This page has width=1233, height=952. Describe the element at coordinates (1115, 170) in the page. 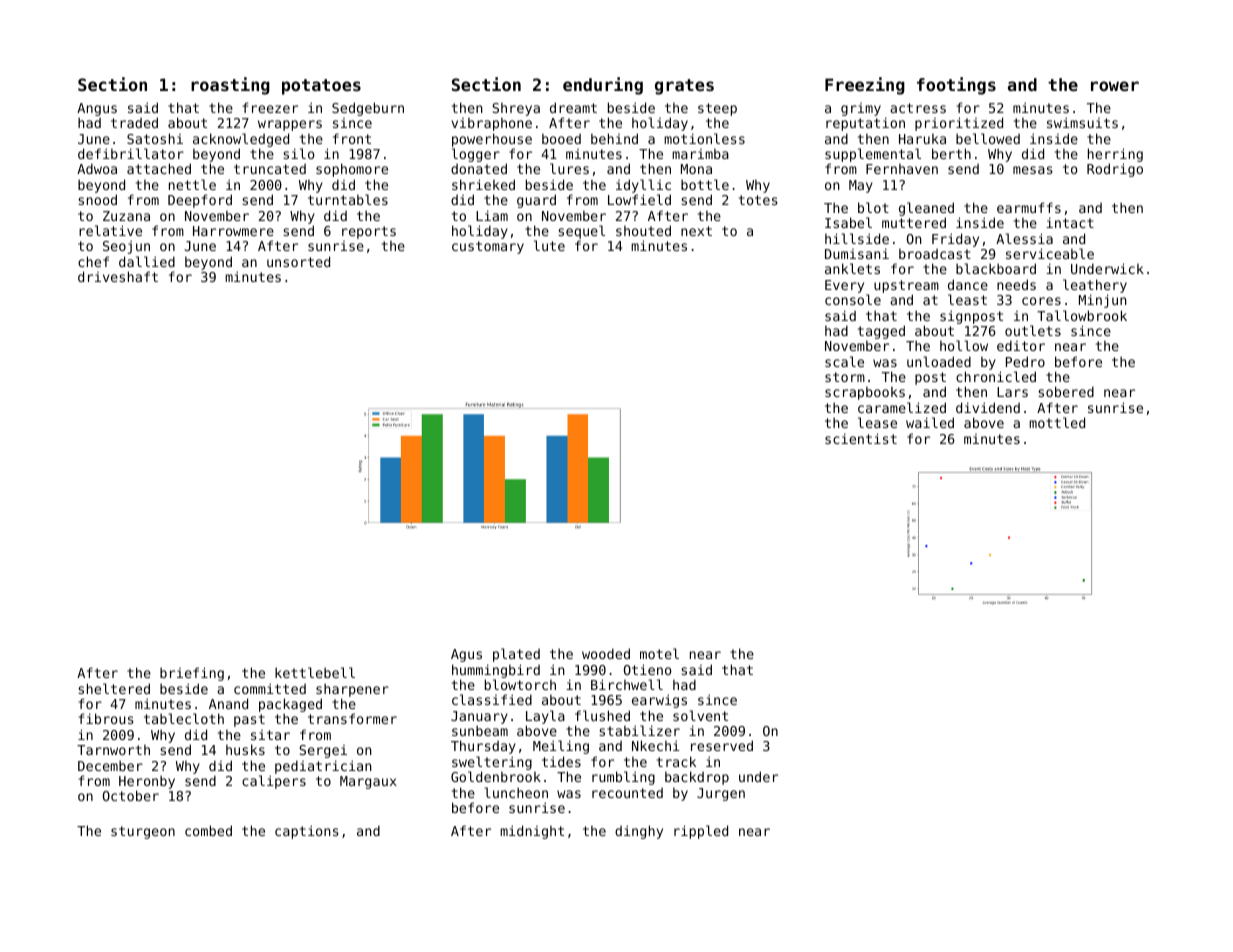

I see `Rodrigo` at that location.
